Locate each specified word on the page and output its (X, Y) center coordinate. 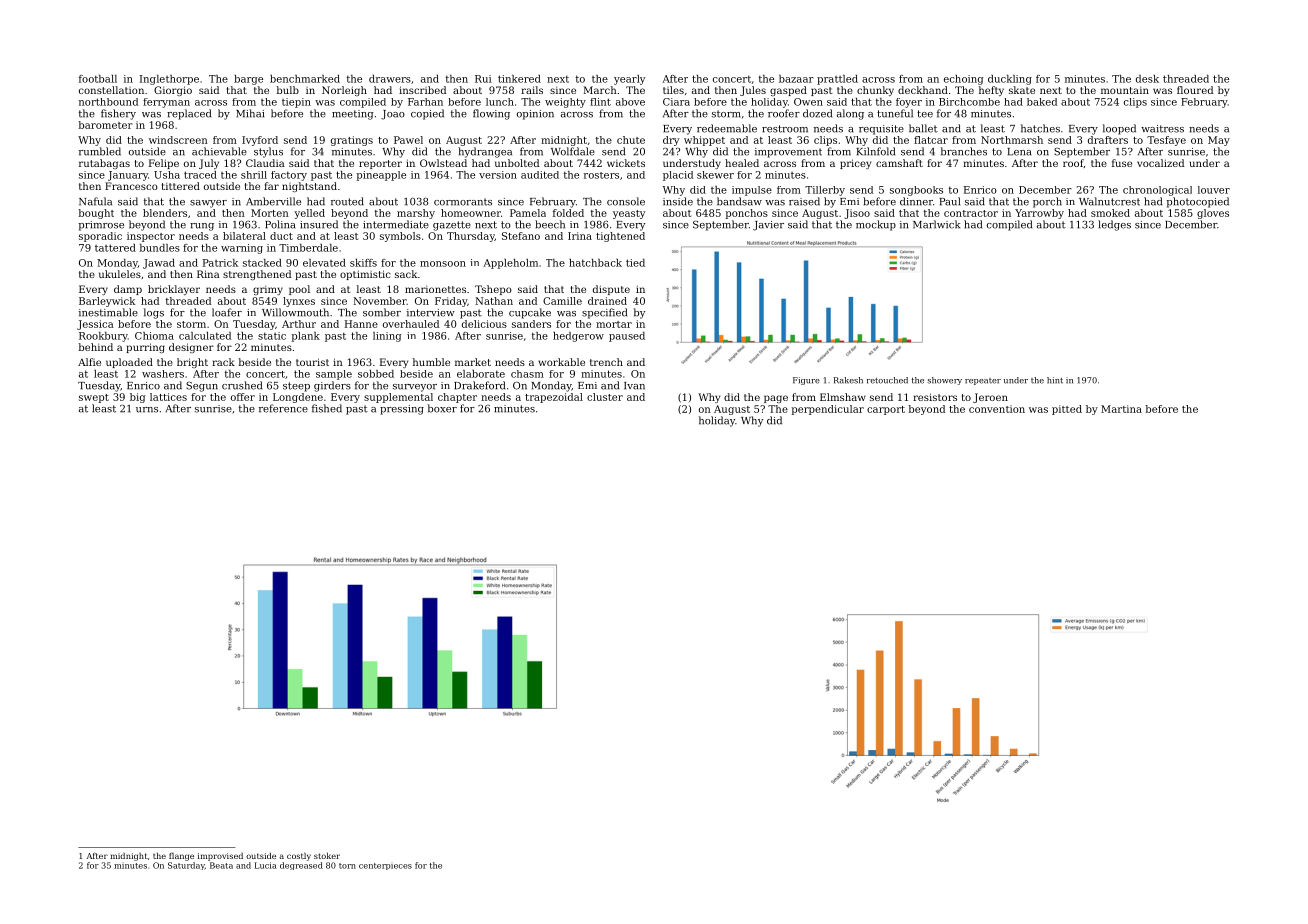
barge (248, 80)
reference (283, 408)
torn (347, 866)
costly (299, 856)
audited (540, 175)
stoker (327, 856)
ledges (1114, 225)
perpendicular (828, 410)
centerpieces (385, 866)
